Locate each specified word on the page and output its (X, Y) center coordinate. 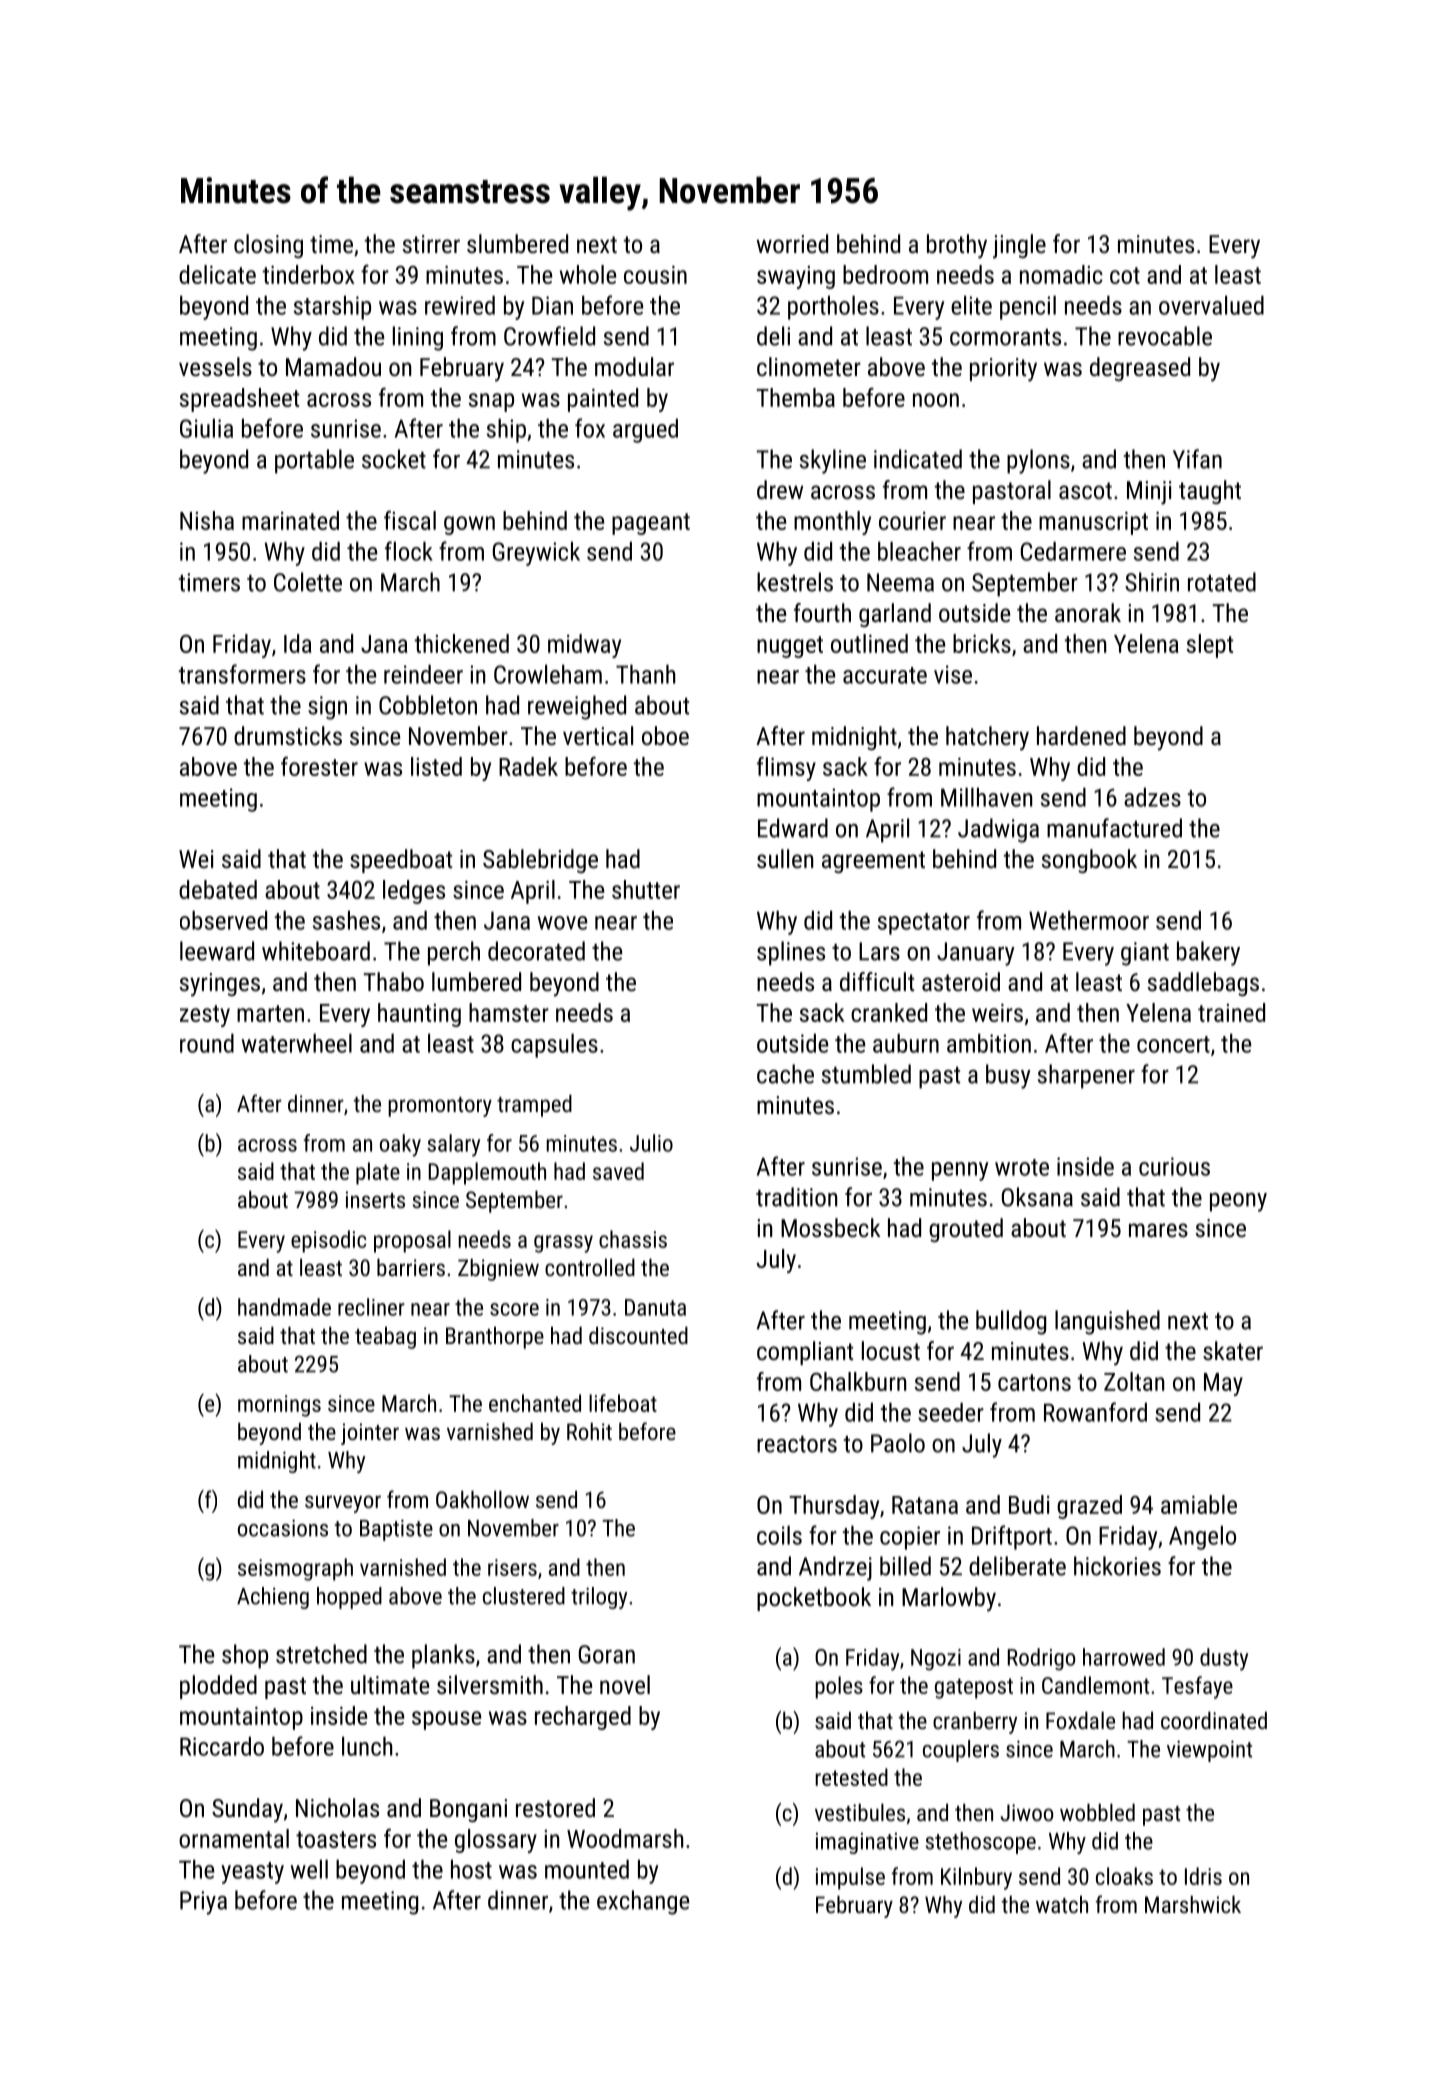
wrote (1022, 1167)
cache (785, 1074)
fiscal (410, 520)
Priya (203, 1903)
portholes (833, 307)
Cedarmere (1073, 551)
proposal (412, 1241)
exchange (643, 1902)
